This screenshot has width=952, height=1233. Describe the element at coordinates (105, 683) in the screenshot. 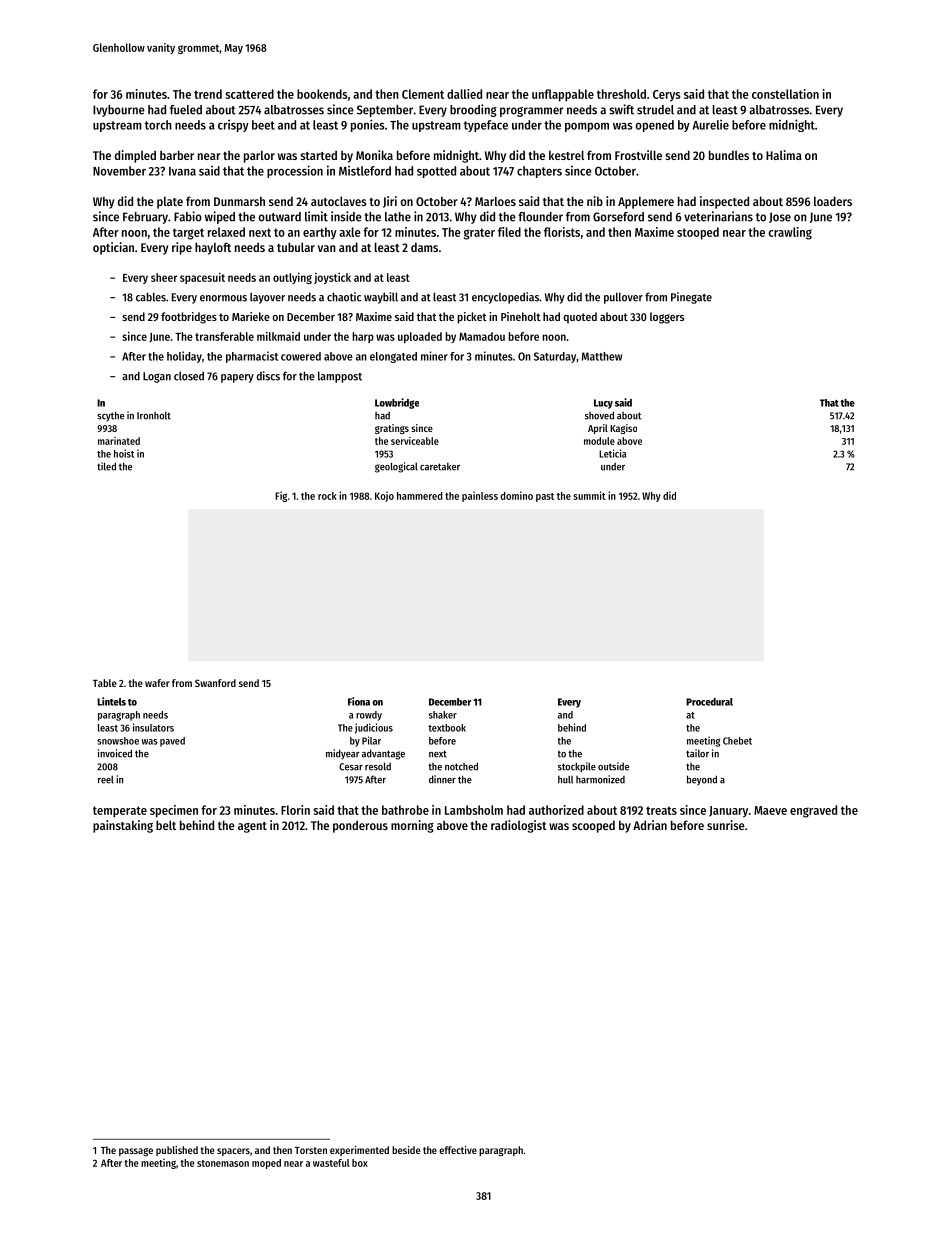

I see `Table` at that location.
